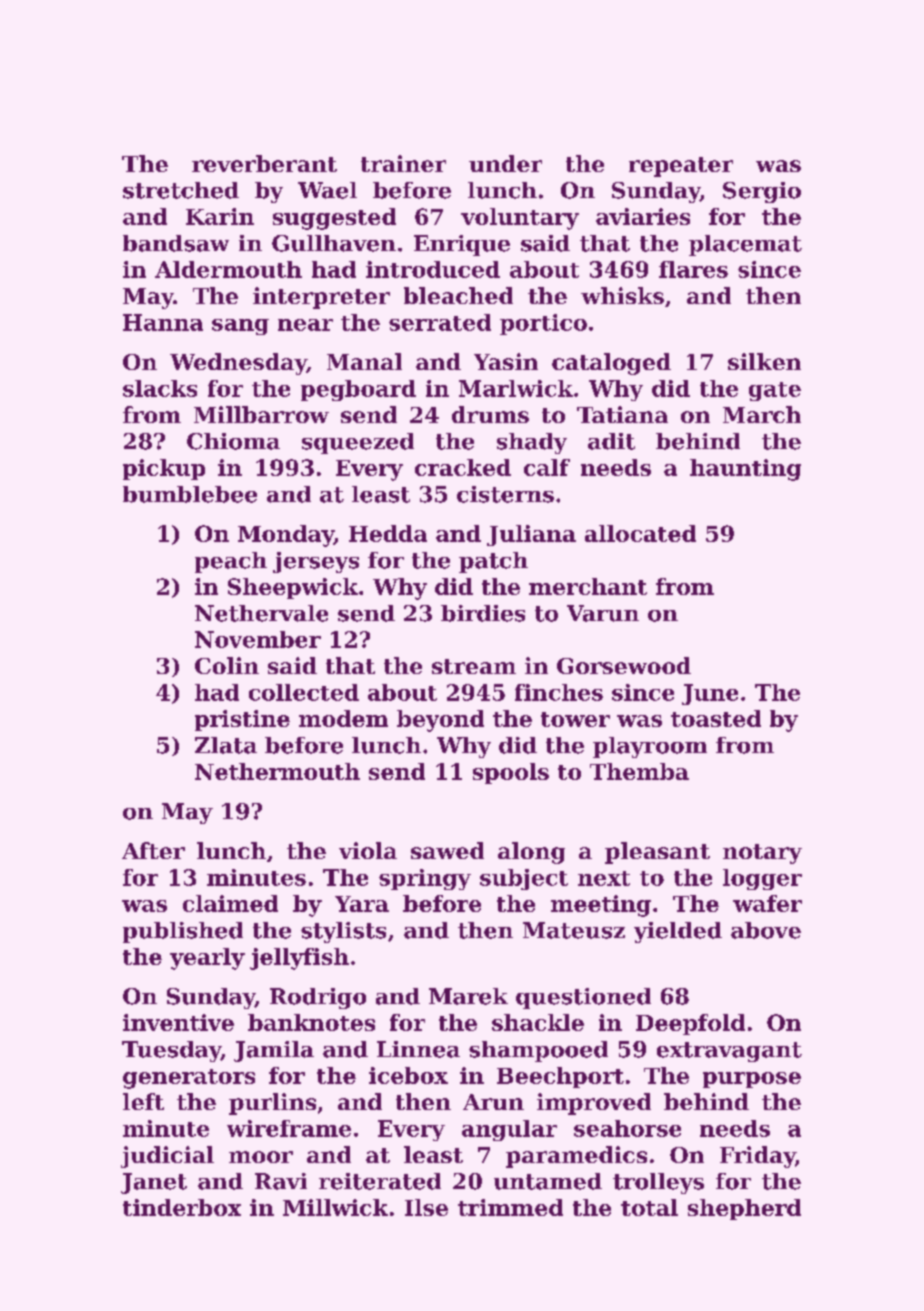 Image resolution: width=924 pixels, height=1311 pixels. I want to click on notary, so click(762, 854).
